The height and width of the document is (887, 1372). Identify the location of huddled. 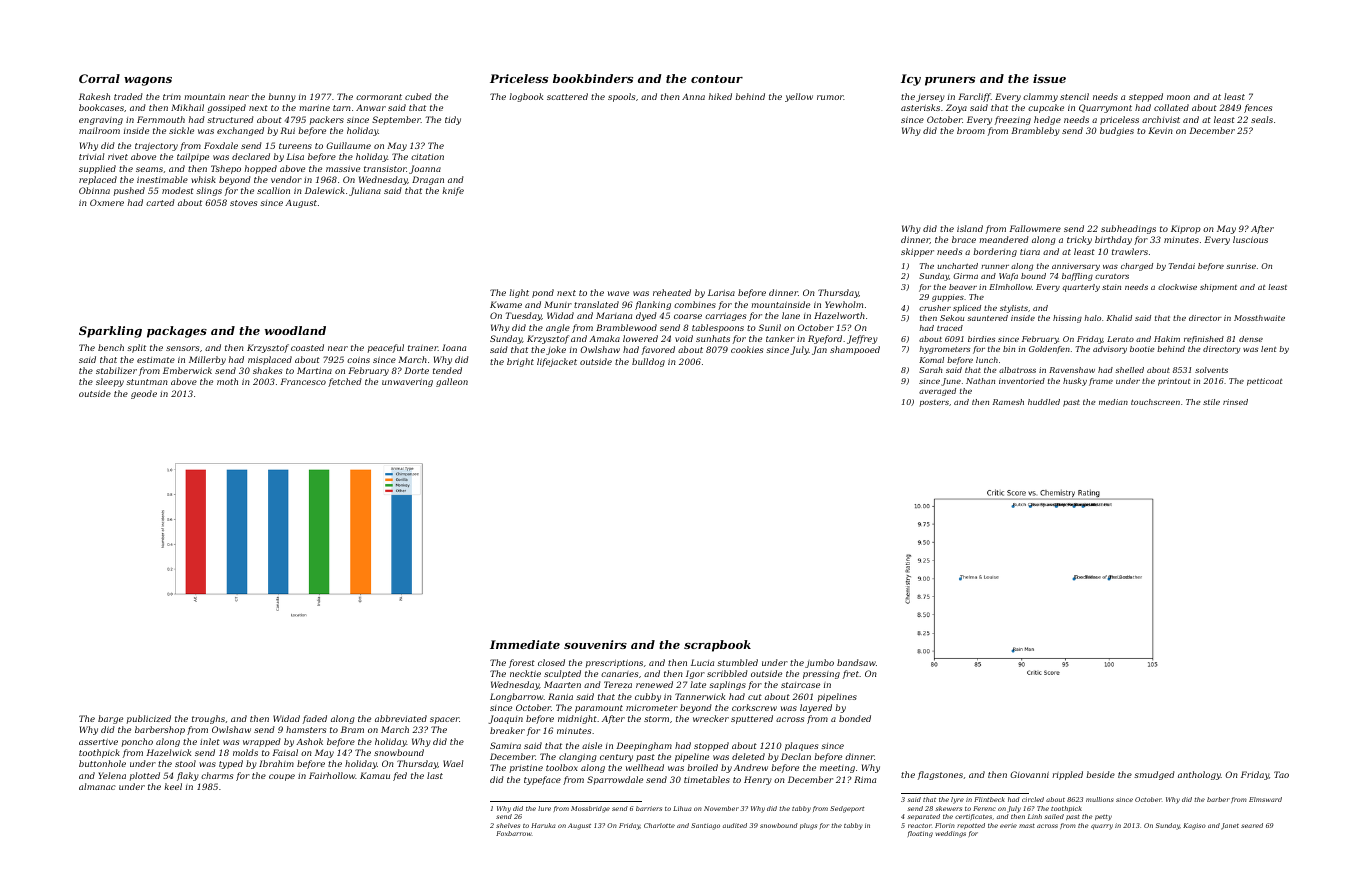
(1044, 402).
